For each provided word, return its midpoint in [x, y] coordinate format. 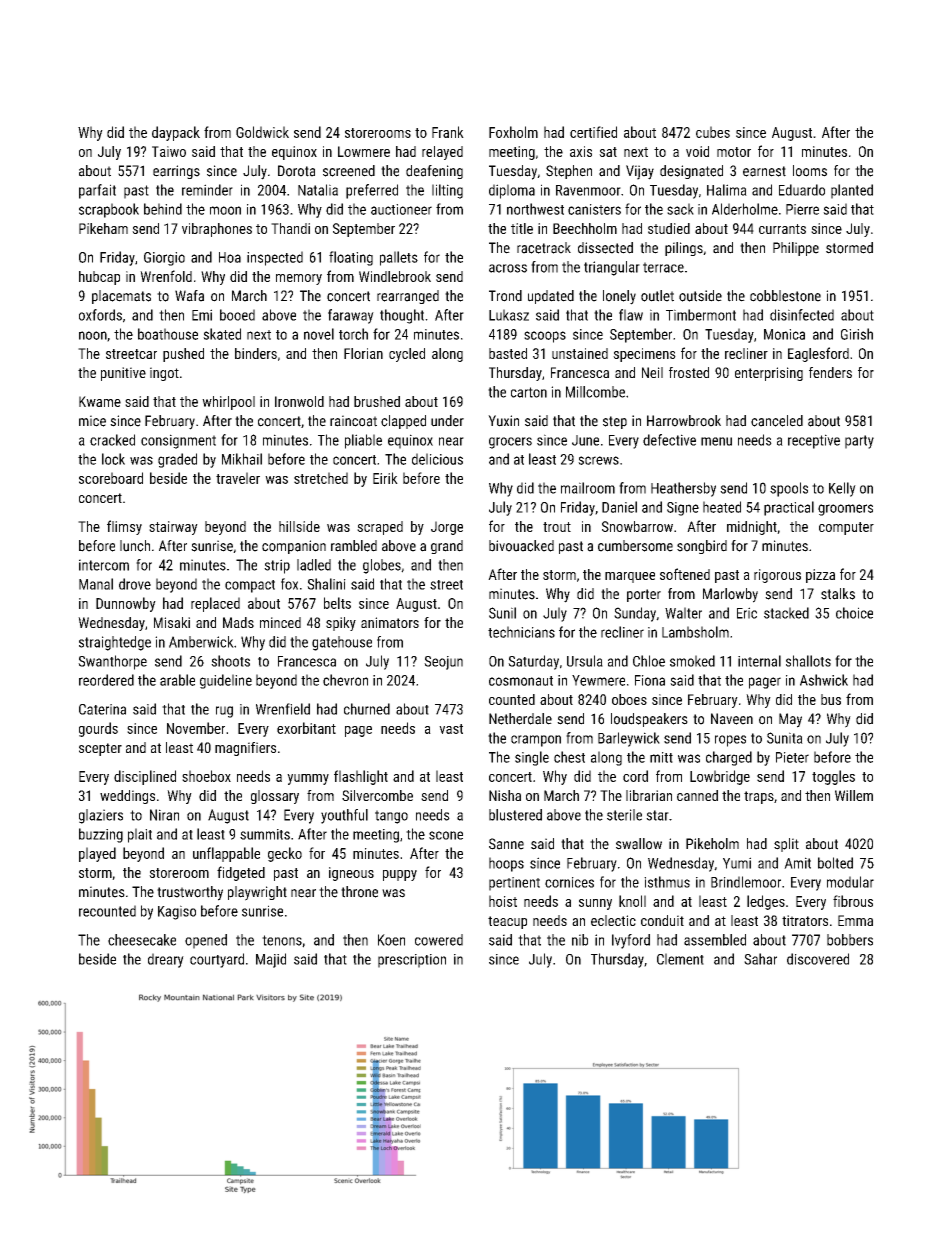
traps [759, 797]
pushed [183, 355]
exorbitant [306, 728]
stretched [321, 478]
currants [782, 229]
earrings [176, 172]
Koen [391, 940]
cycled [407, 355]
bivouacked [521, 546]
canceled [777, 421]
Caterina [102, 709]
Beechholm [585, 228]
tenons [282, 940]
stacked [786, 613]
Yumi [737, 863]
